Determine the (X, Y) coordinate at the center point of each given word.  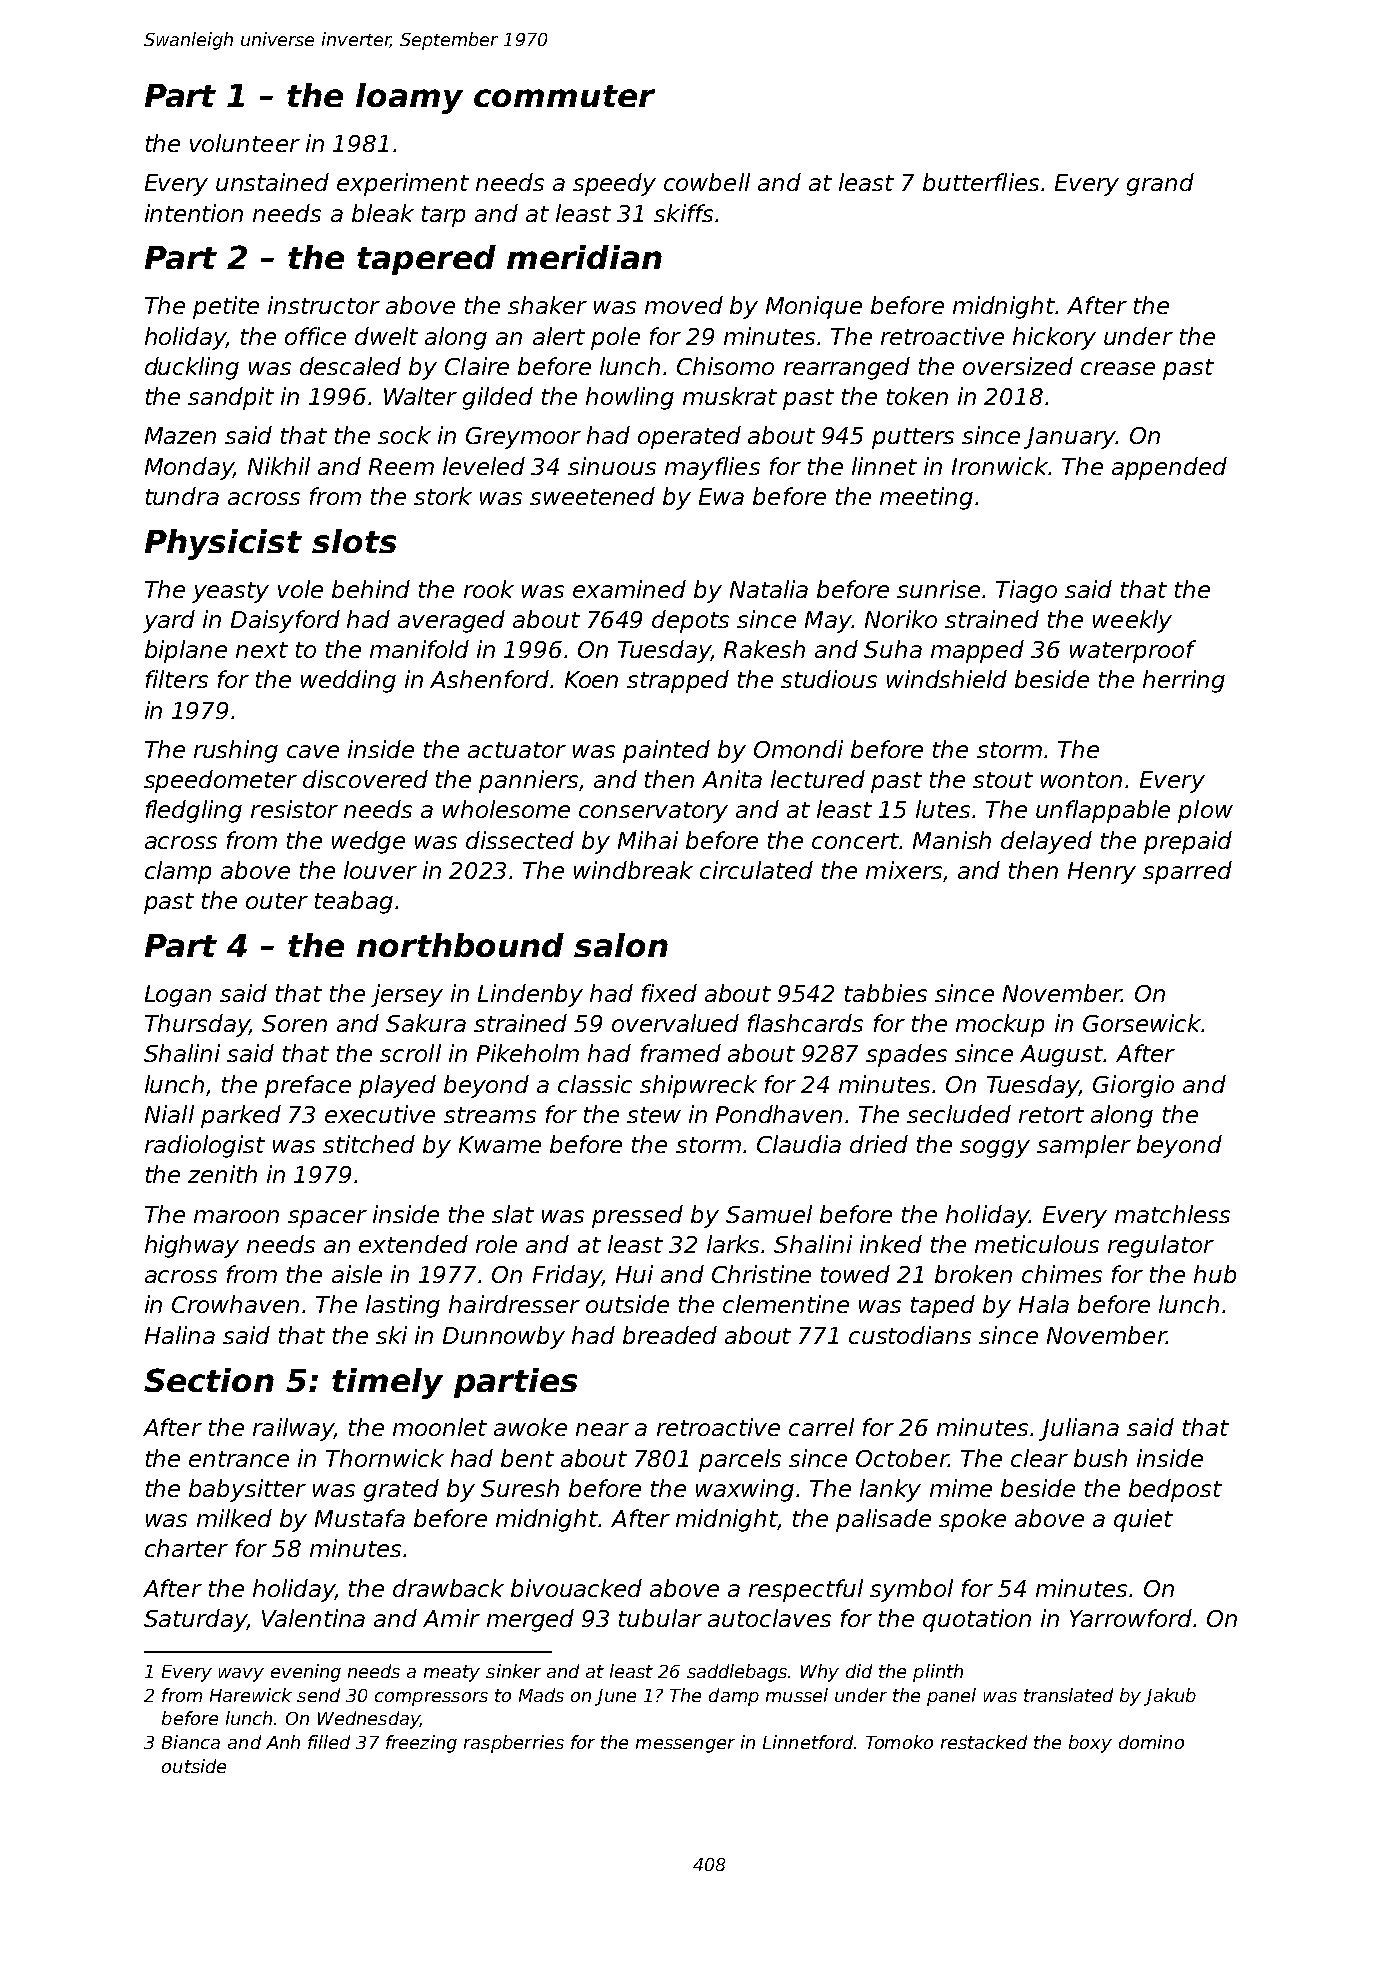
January (1070, 438)
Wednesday (369, 1720)
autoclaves (769, 1618)
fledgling (194, 811)
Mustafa (360, 1518)
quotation (977, 1620)
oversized (1018, 366)
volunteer (245, 143)
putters (913, 438)
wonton (1081, 780)
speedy (614, 184)
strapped (678, 681)
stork (443, 496)
